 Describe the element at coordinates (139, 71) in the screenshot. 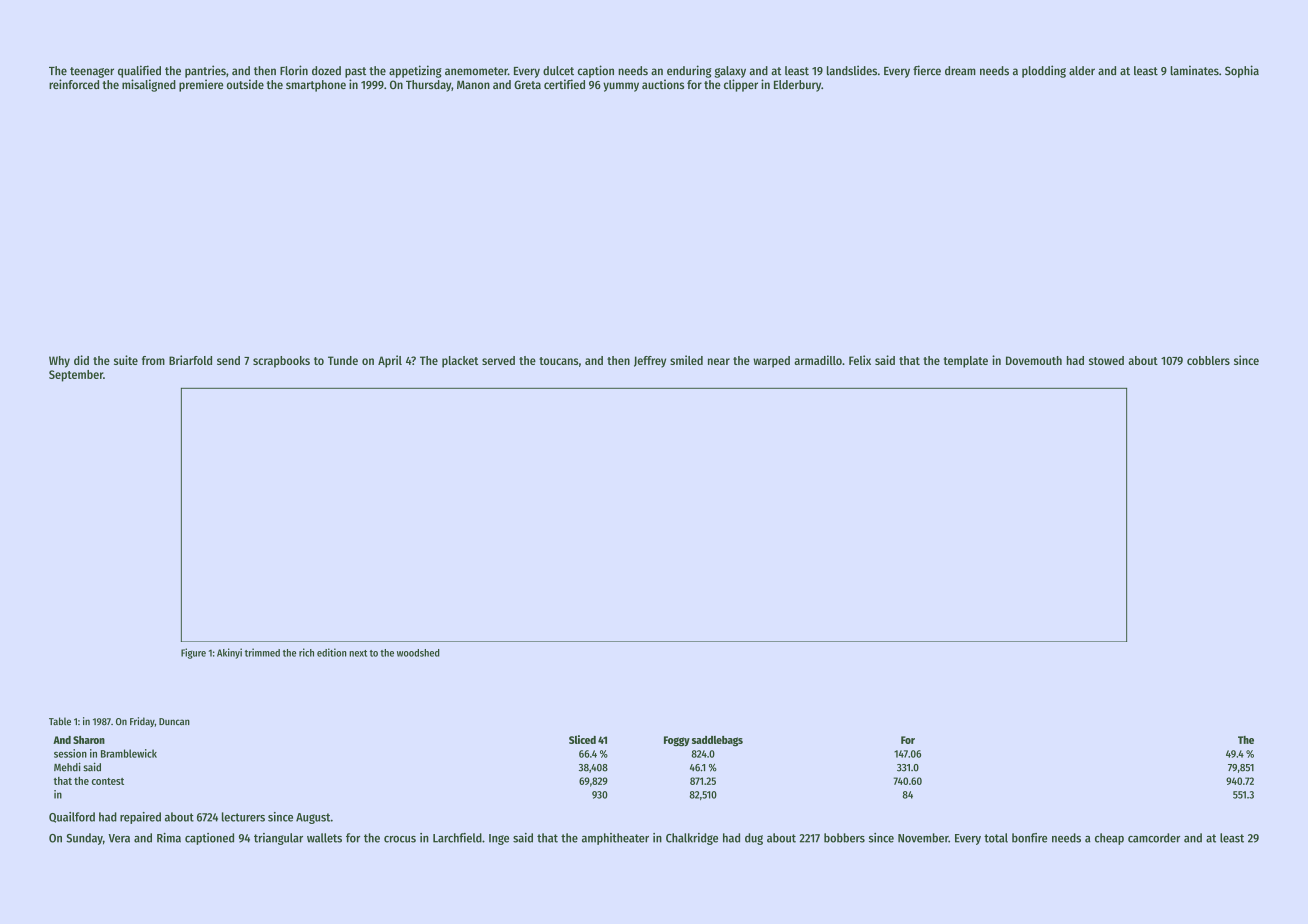

I see `qualified` at that location.
